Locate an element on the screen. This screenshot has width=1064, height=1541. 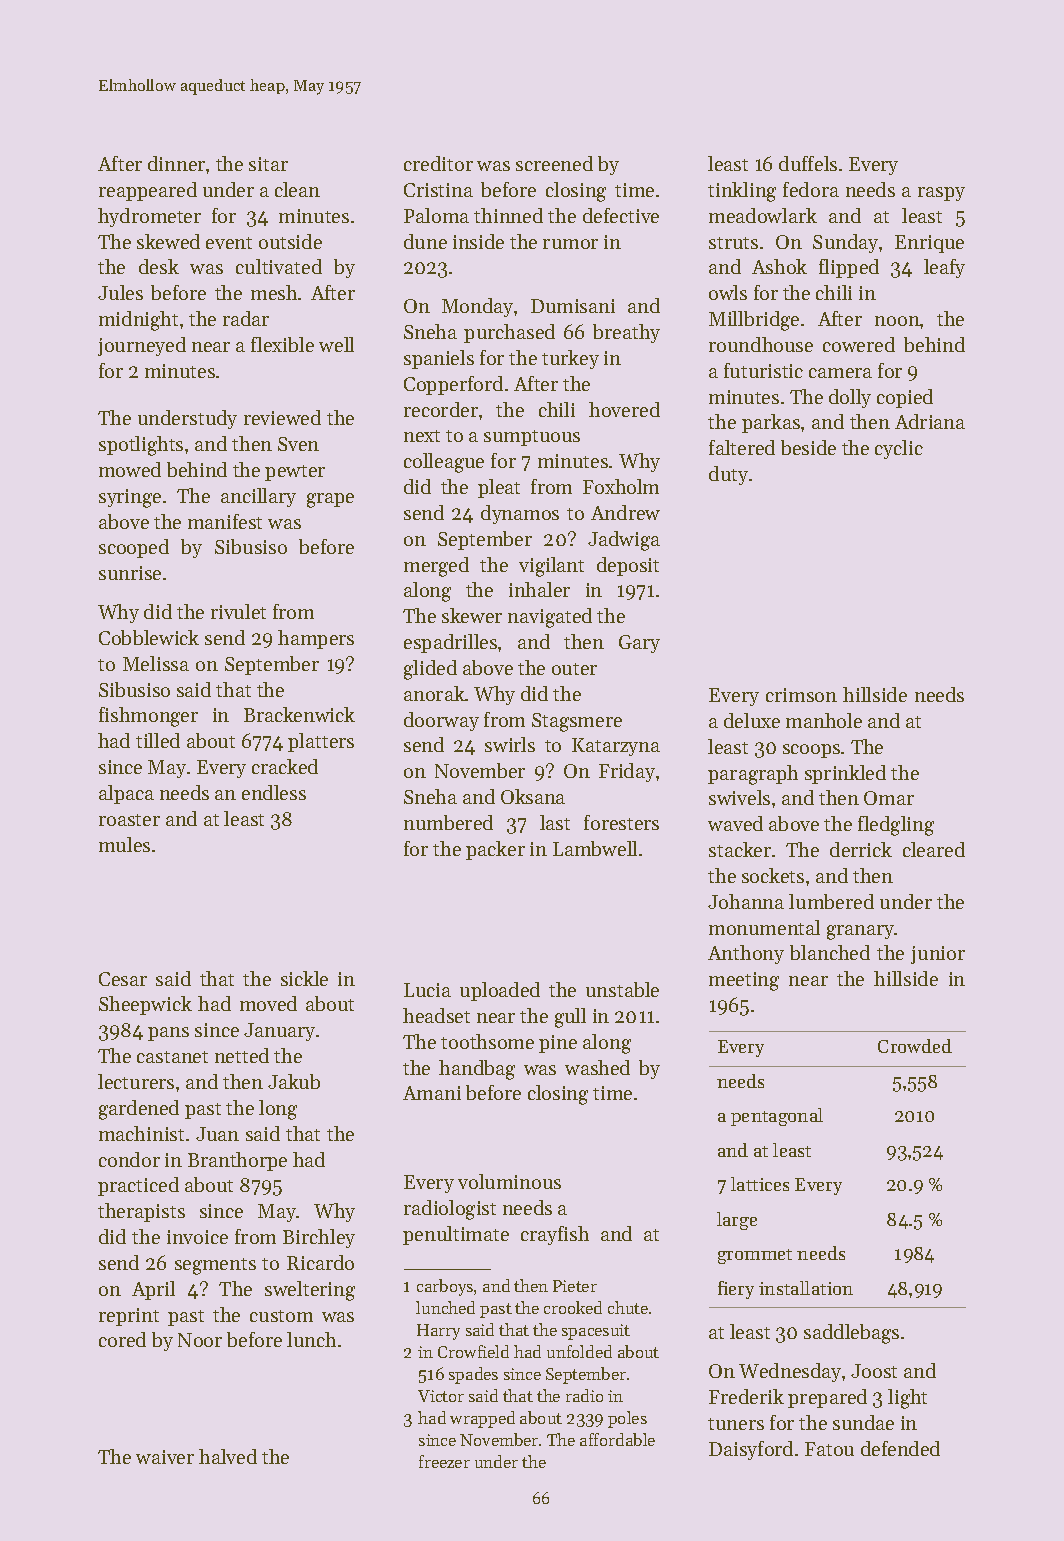
Crowded is located at coordinates (915, 1046).
